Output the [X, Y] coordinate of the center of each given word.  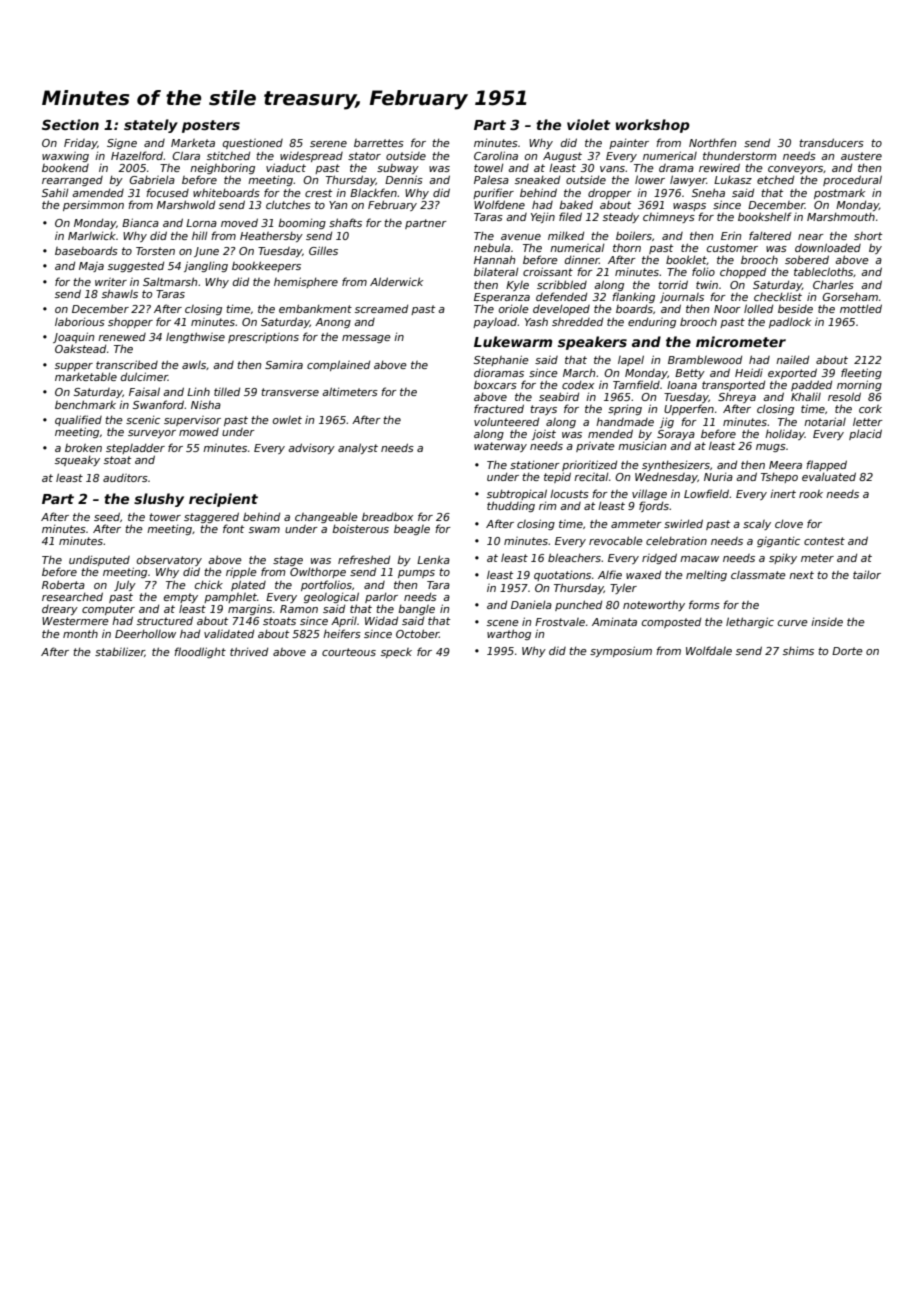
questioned [253, 144]
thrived [249, 651]
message [366, 339]
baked [576, 204]
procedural [852, 180]
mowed [199, 432]
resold [844, 396]
